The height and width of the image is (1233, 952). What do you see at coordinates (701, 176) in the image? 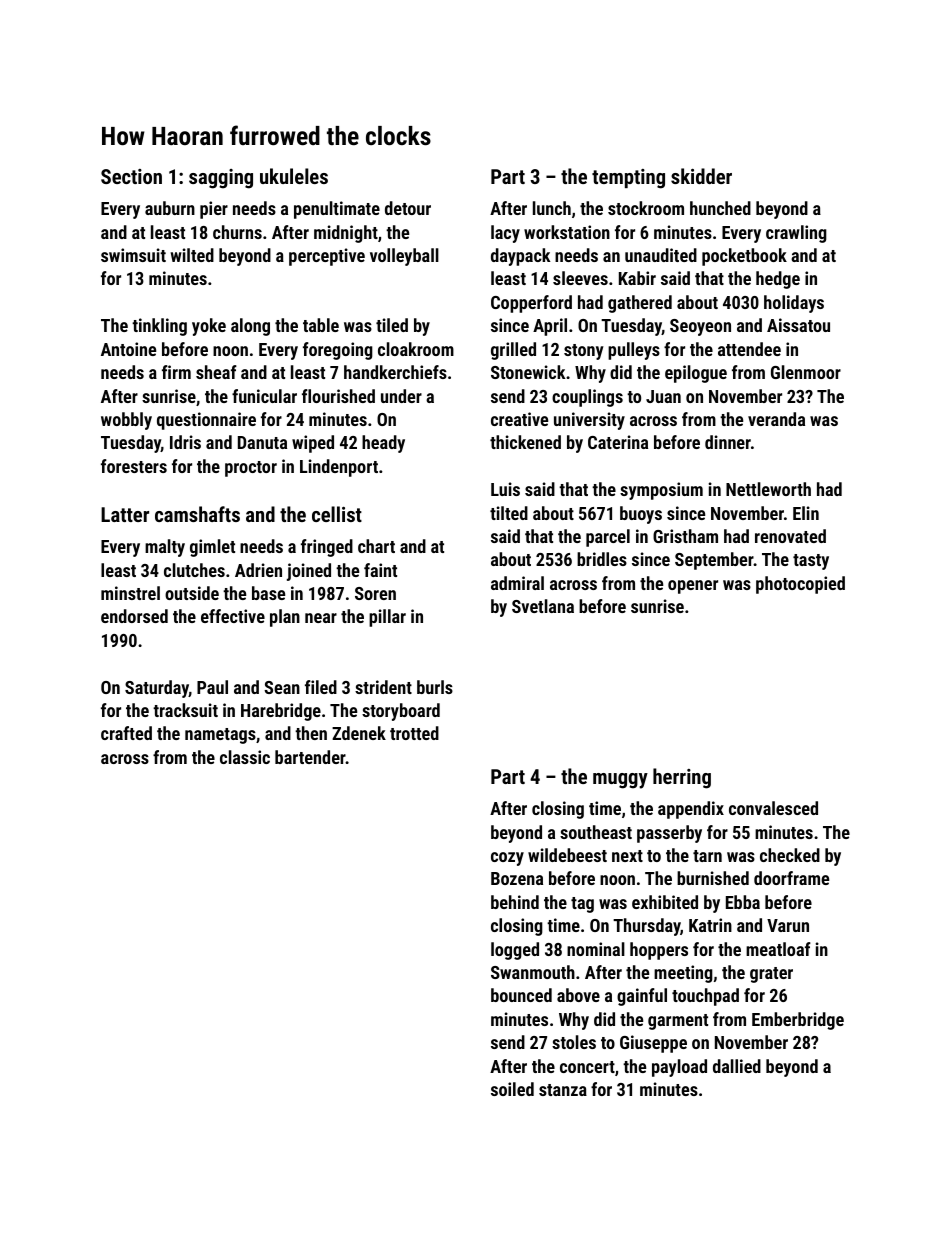
I see `skidder` at bounding box center [701, 176].
